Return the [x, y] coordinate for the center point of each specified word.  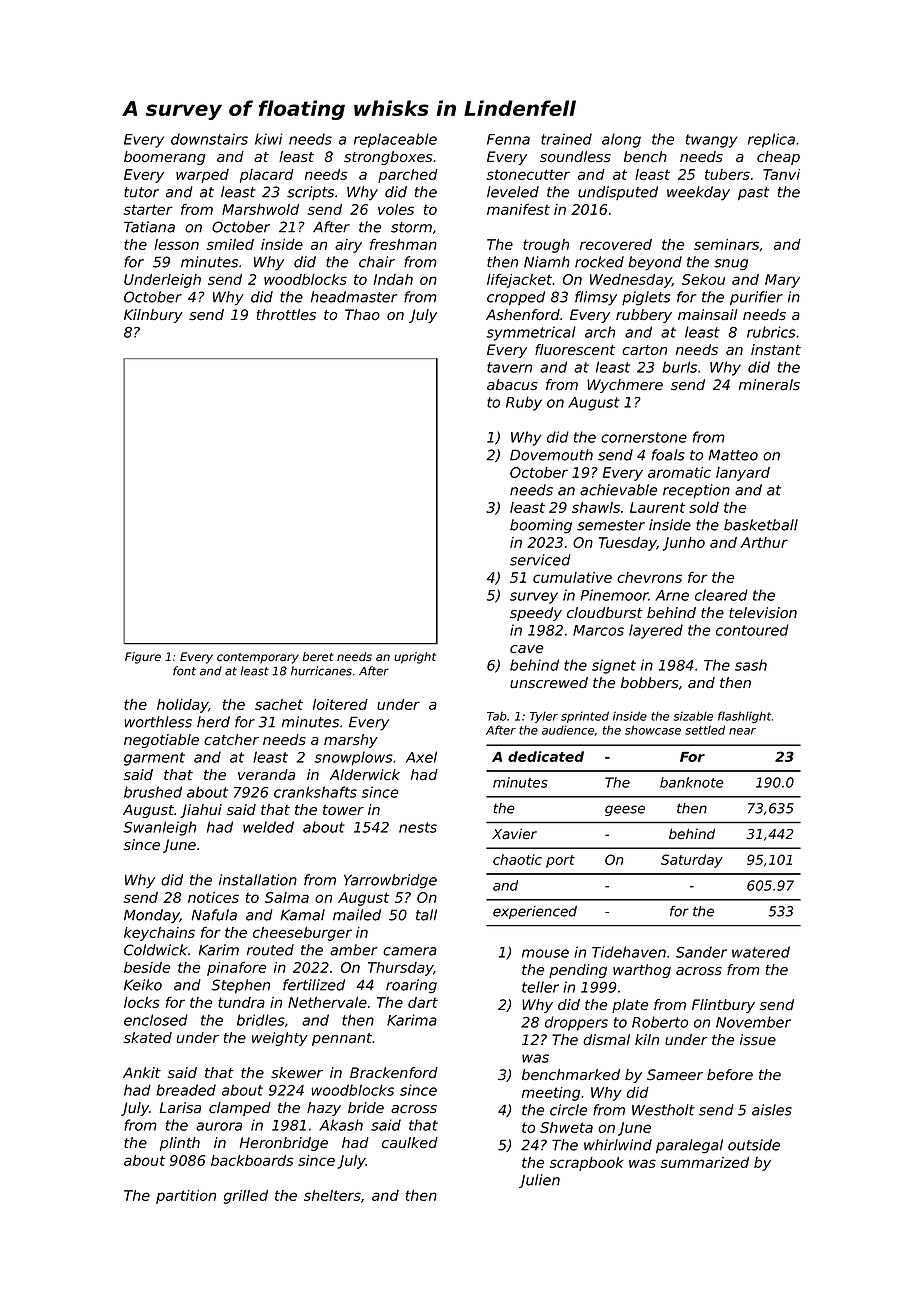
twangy [711, 141]
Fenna [508, 139]
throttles [286, 314]
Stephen [240, 986]
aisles [772, 1110]
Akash [341, 1125]
